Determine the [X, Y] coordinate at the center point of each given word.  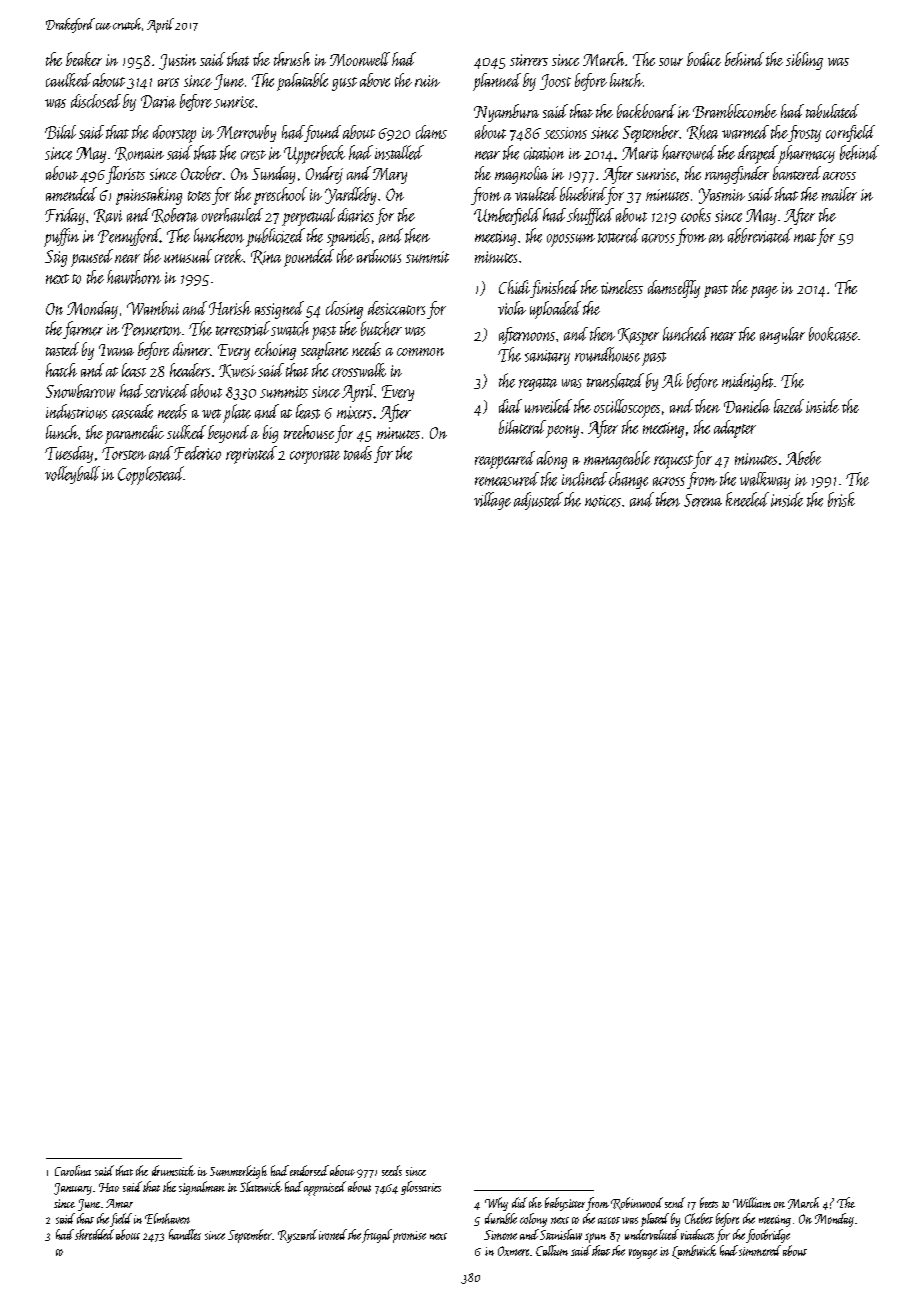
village [492, 501]
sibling [804, 61]
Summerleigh [238, 1172]
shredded [94, 1234]
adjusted [538, 501]
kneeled [747, 499]
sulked [186, 432]
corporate [315, 457]
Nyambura [506, 113]
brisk [841, 499]
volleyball [72, 475]
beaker [84, 59]
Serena [703, 500]
